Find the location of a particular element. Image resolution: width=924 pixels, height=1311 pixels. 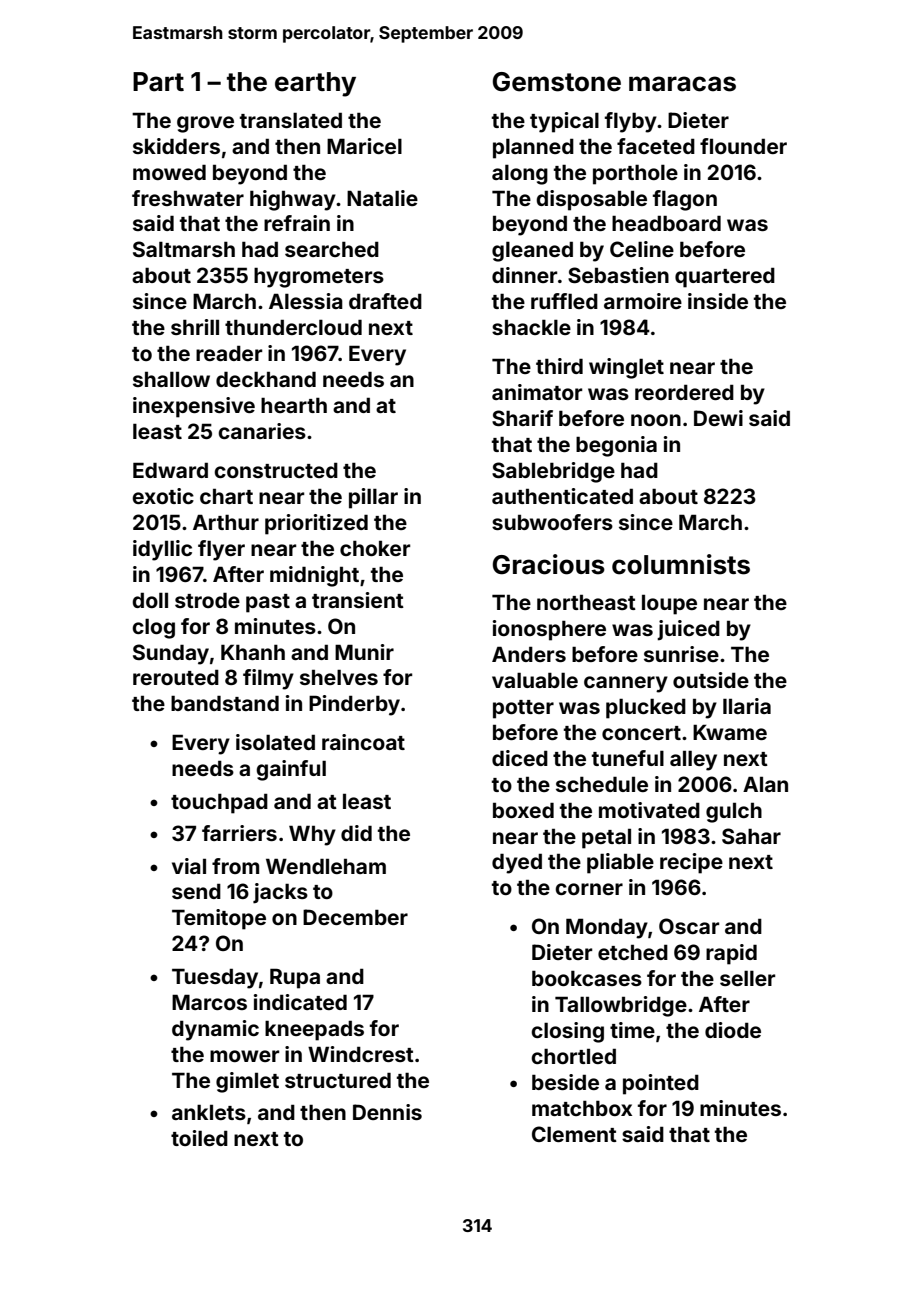

maracas is located at coordinates (682, 84).
